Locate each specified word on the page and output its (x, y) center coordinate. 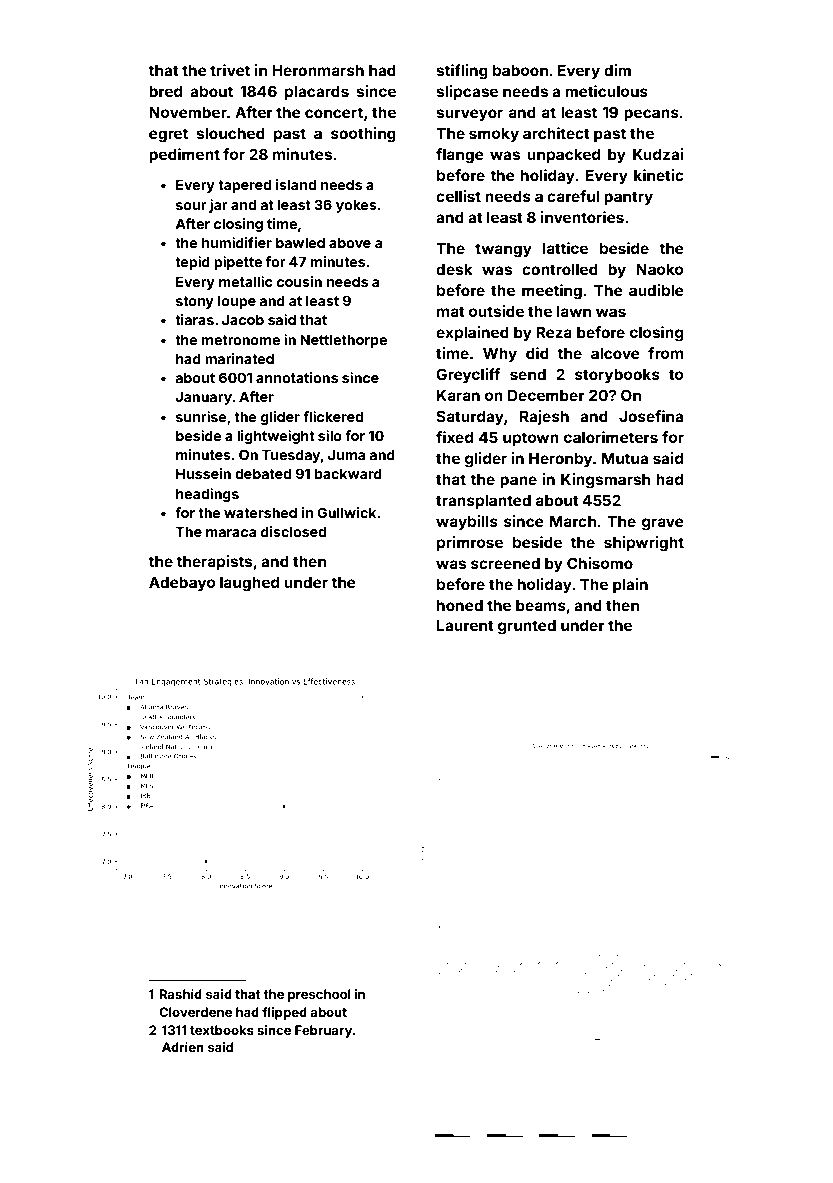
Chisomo (600, 563)
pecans (651, 115)
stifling (462, 72)
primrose (470, 543)
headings (207, 495)
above (350, 242)
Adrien (183, 1047)
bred (165, 91)
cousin (299, 281)
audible (656, 290)
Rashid (181, 994)
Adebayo (182, 584)
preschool (319, 995)
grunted (527, 627)
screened (505, 563)
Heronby (560, 460)
